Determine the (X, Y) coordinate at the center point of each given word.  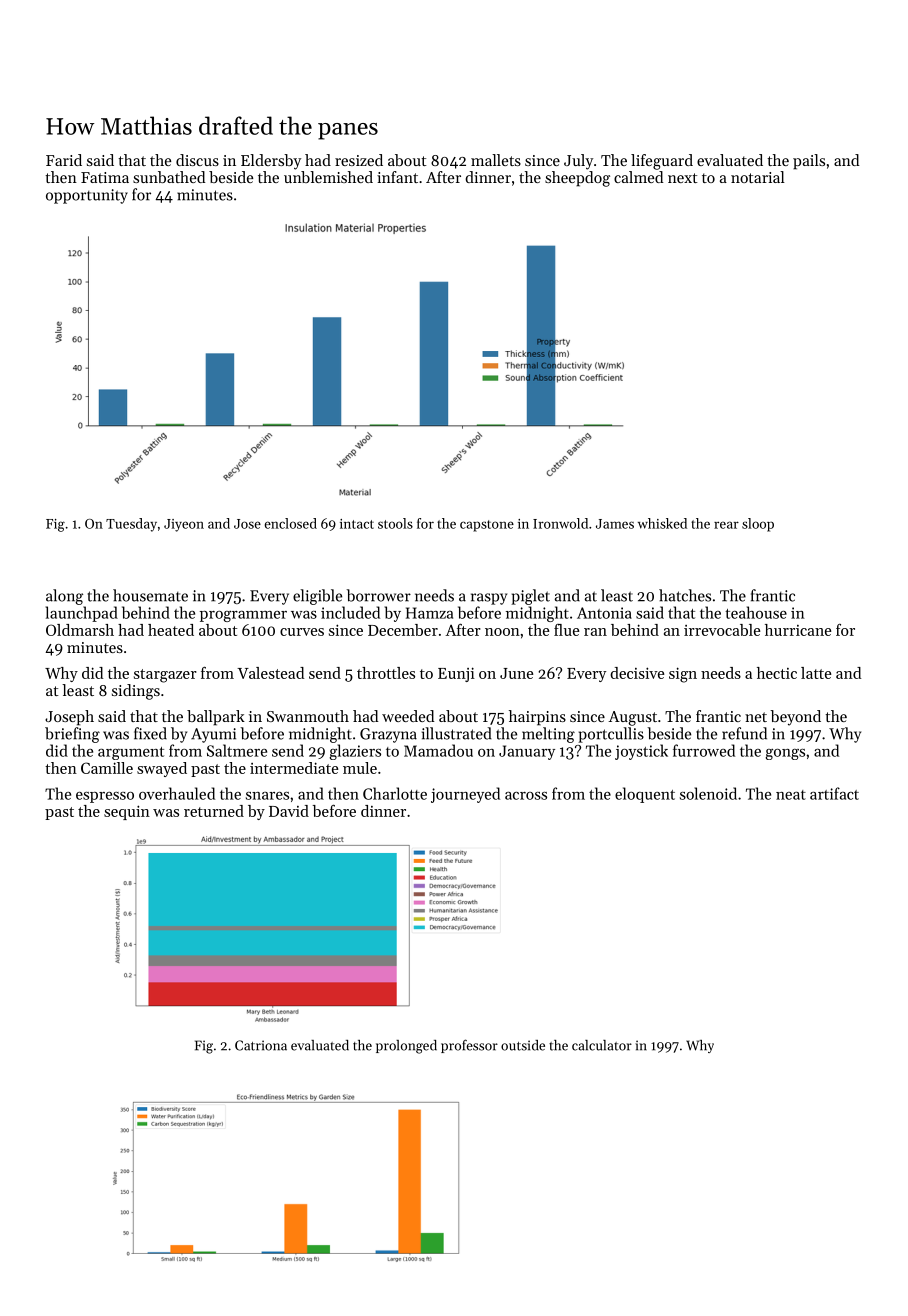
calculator (602, 1045)
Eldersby (271, 162)
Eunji (456, 674)
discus (197, 160)
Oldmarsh (80, 630)
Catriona (261, 1045)
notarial (758, 177)
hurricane (798, 630)
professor (469, 1046)
